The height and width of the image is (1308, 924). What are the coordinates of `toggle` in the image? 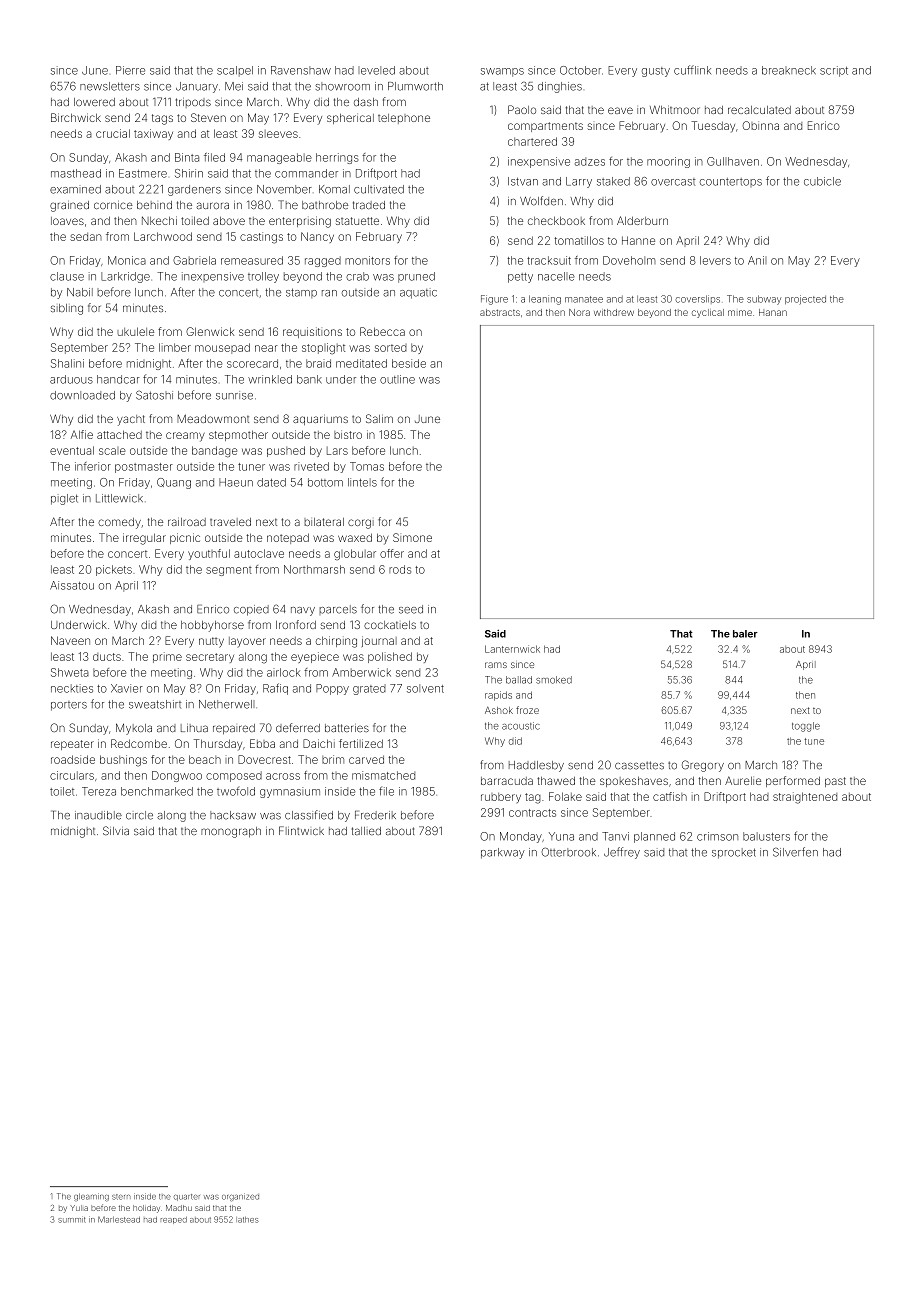 It's located at (806, 727).
